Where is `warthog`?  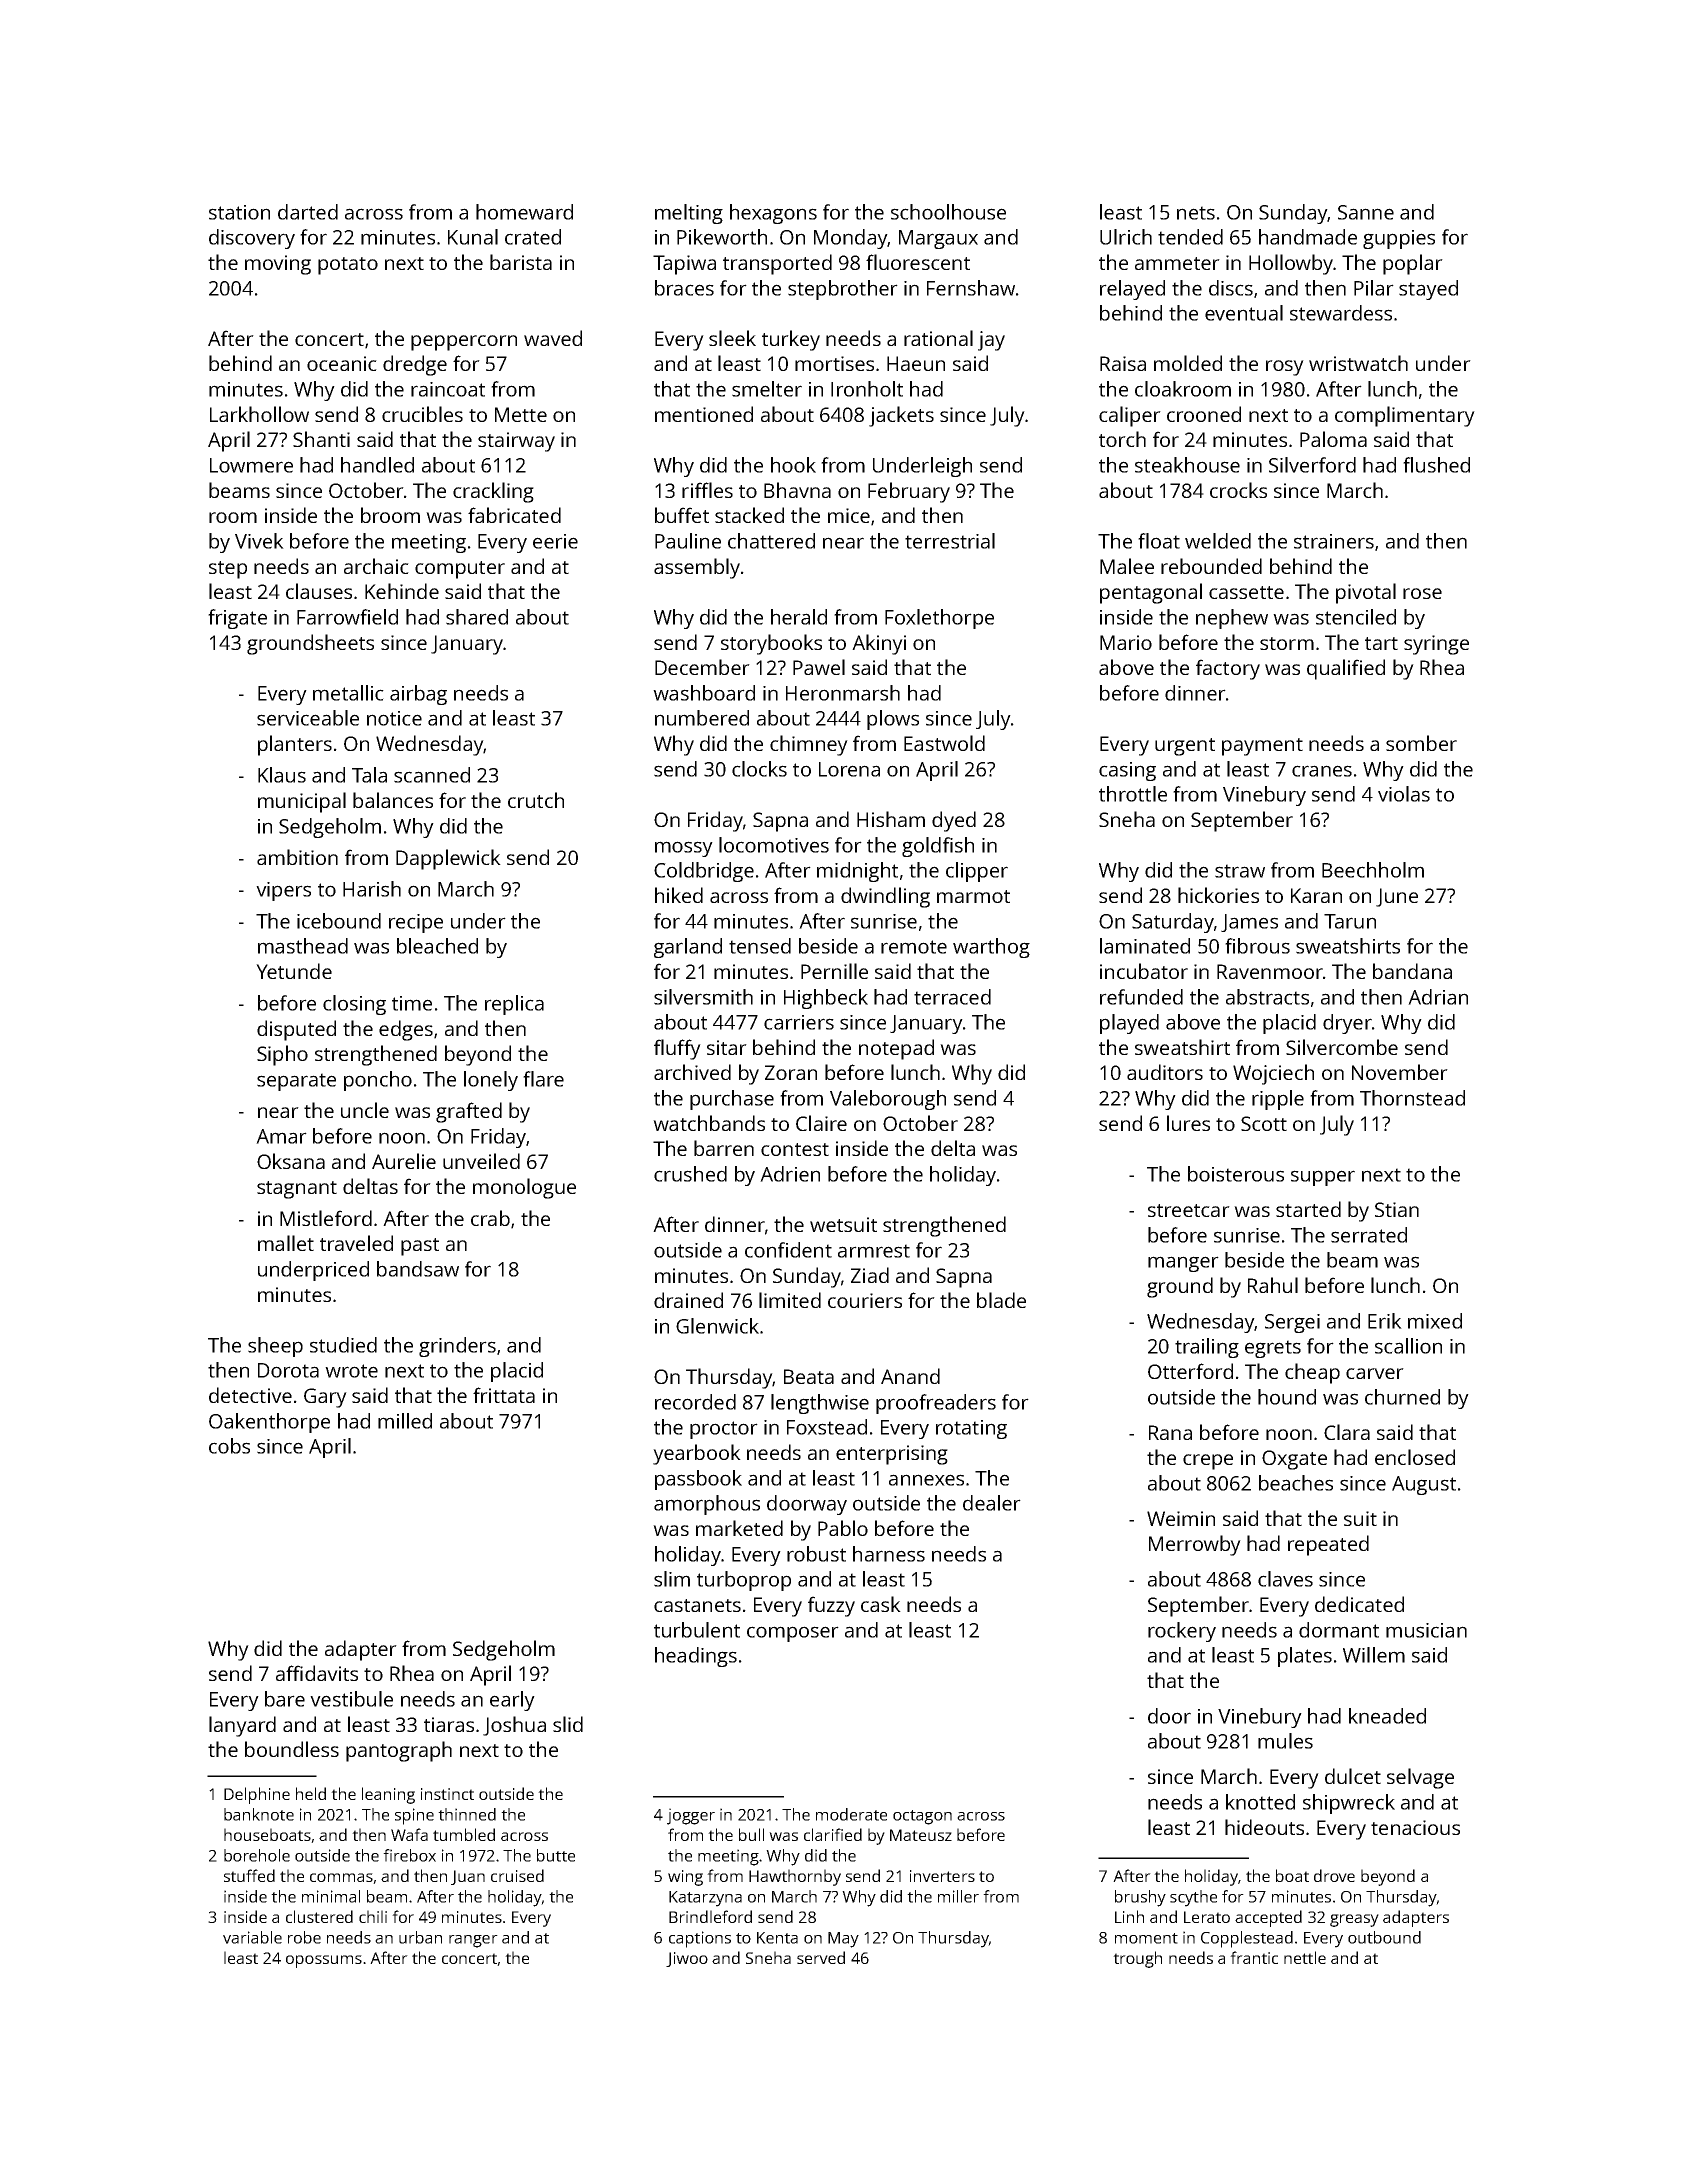
warthog is located at coordinates (991, 948).
